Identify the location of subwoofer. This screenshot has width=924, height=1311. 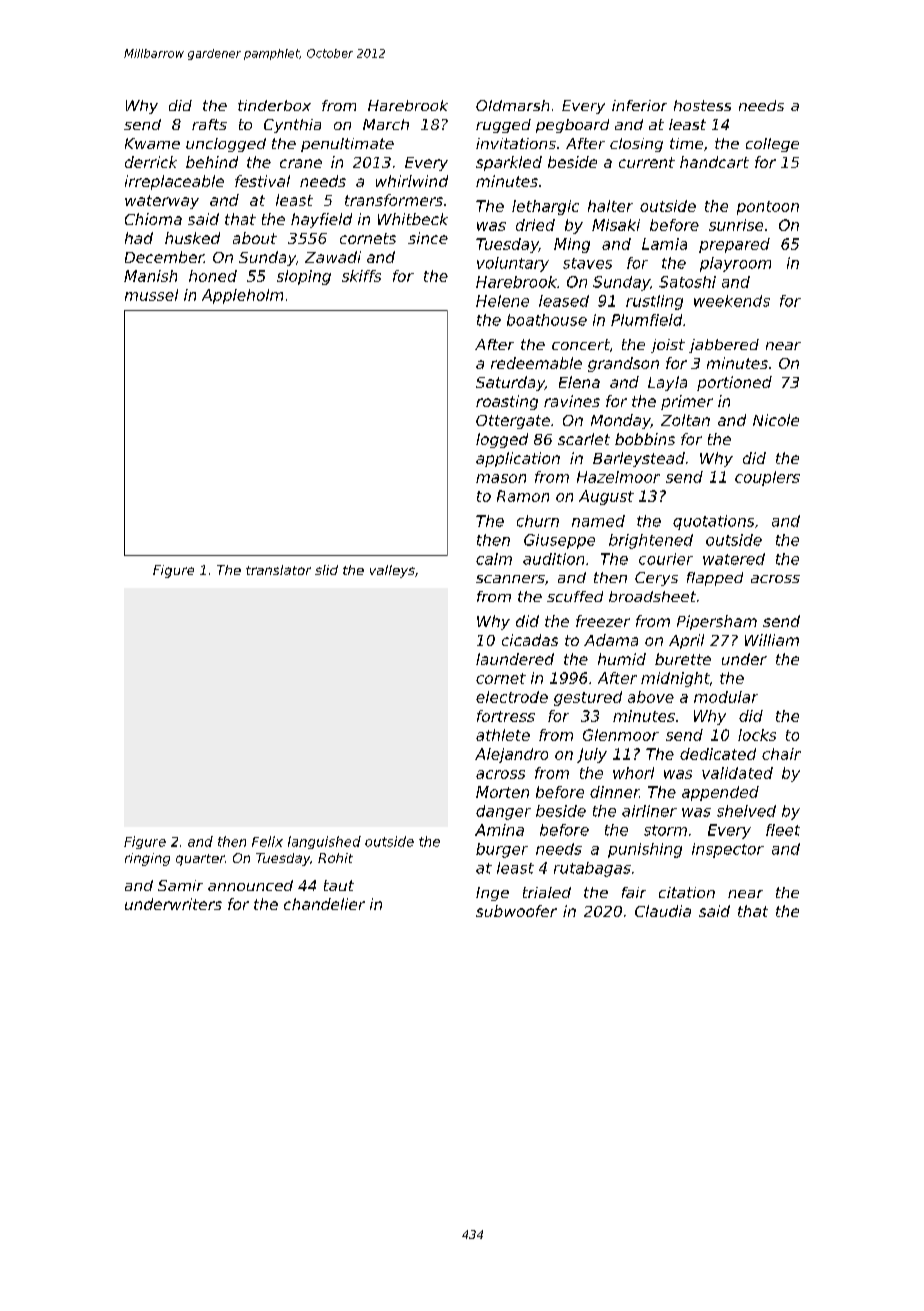
(516, 911).
